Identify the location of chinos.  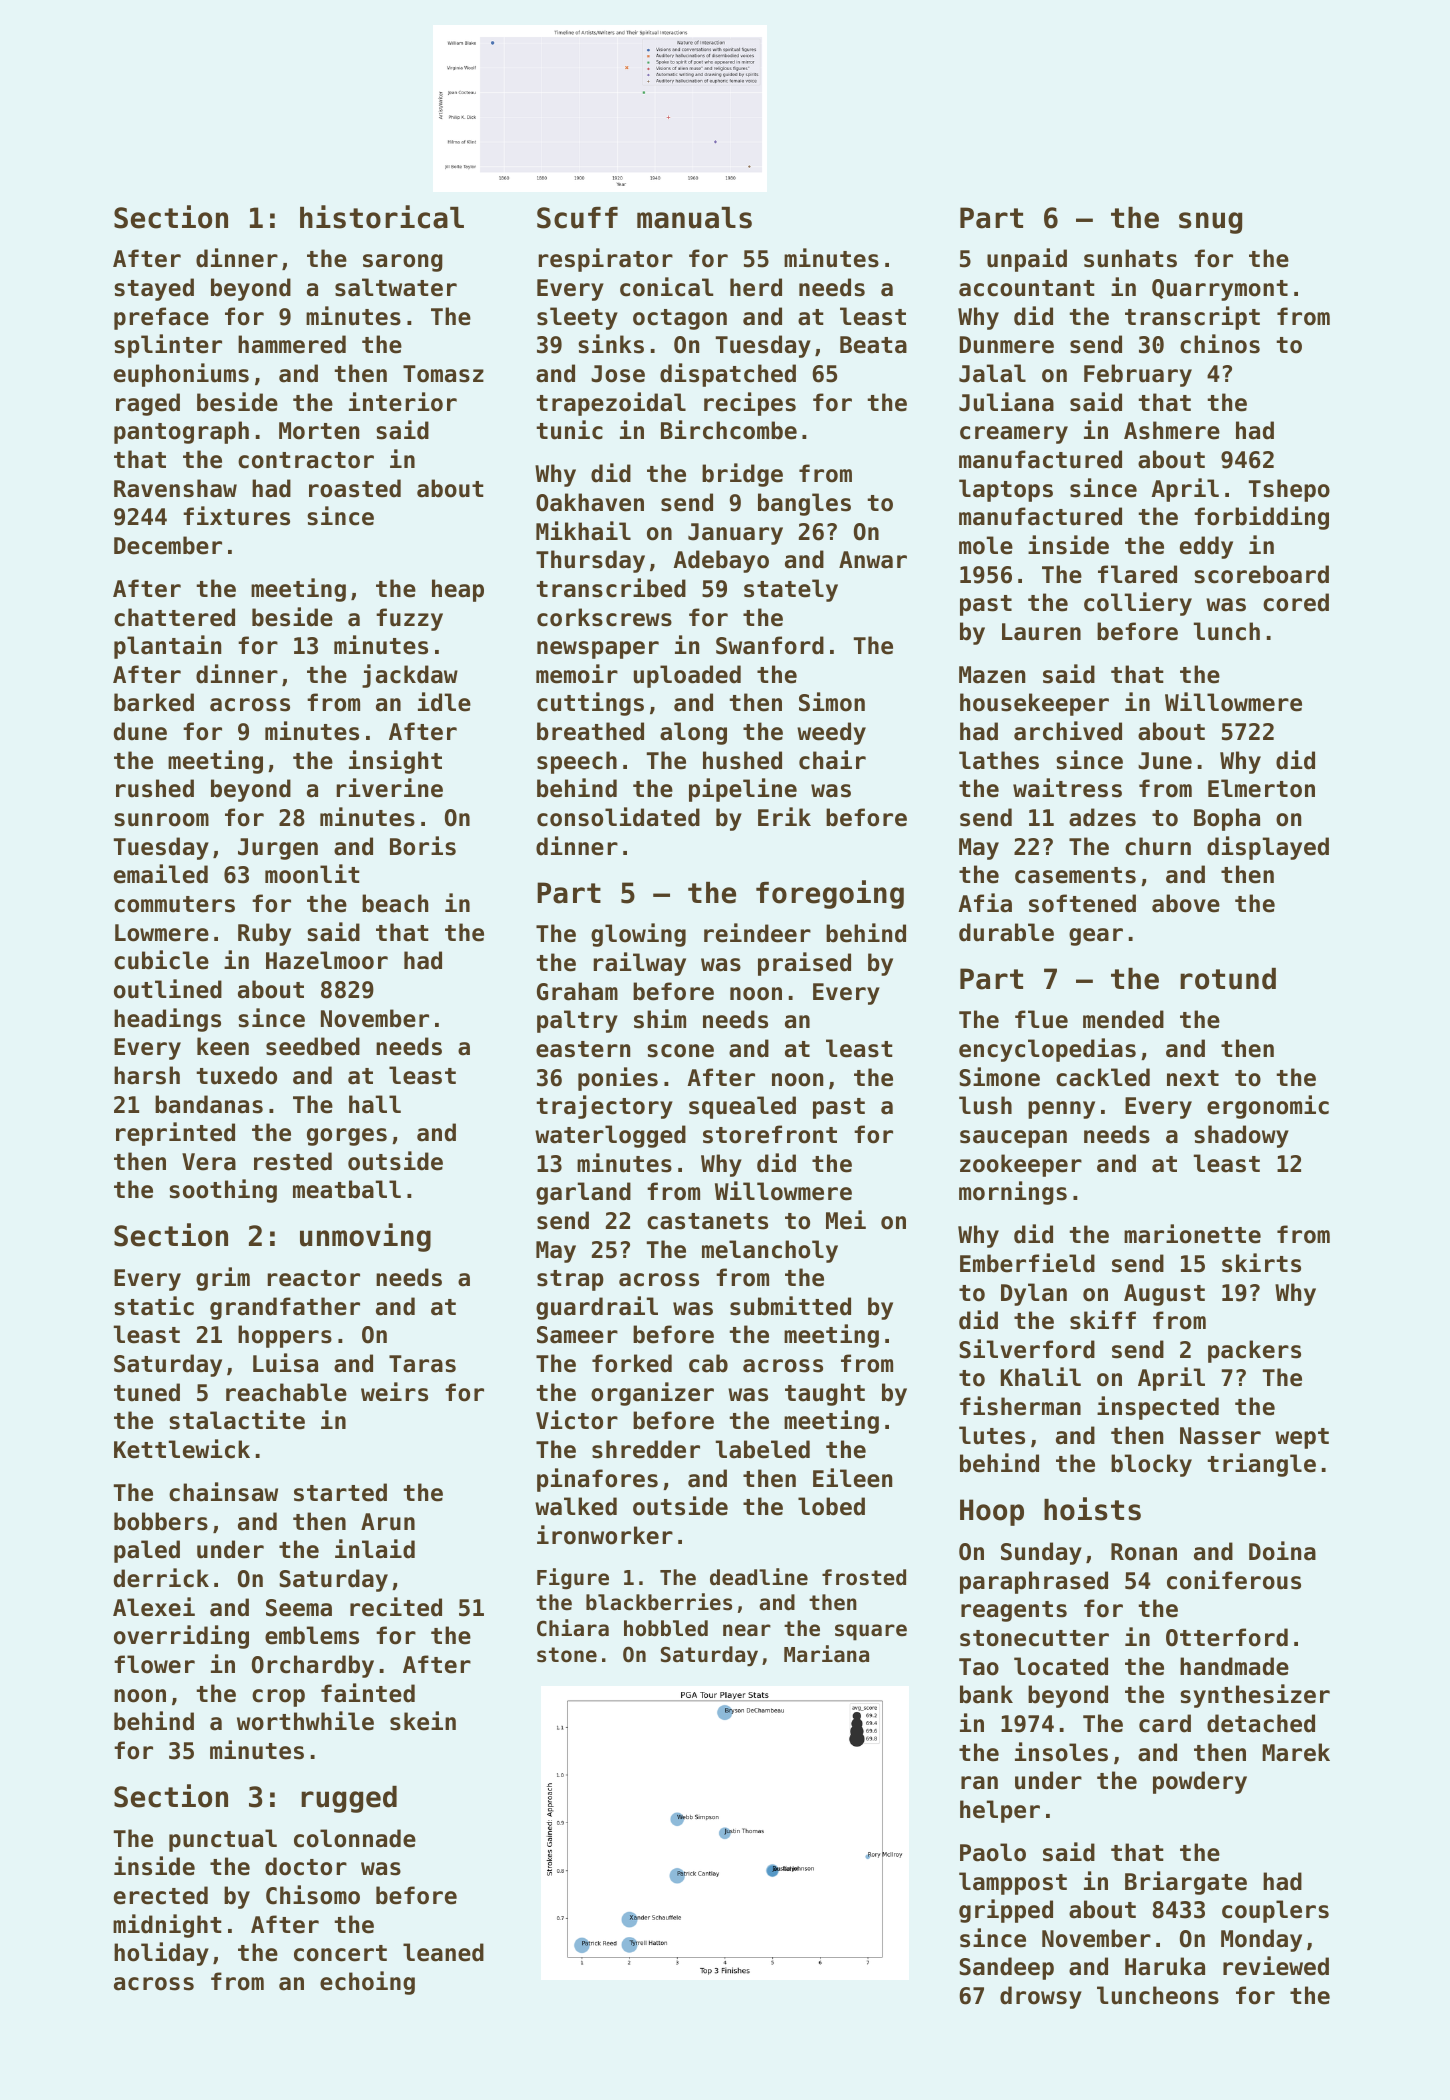
(1220, 344).
